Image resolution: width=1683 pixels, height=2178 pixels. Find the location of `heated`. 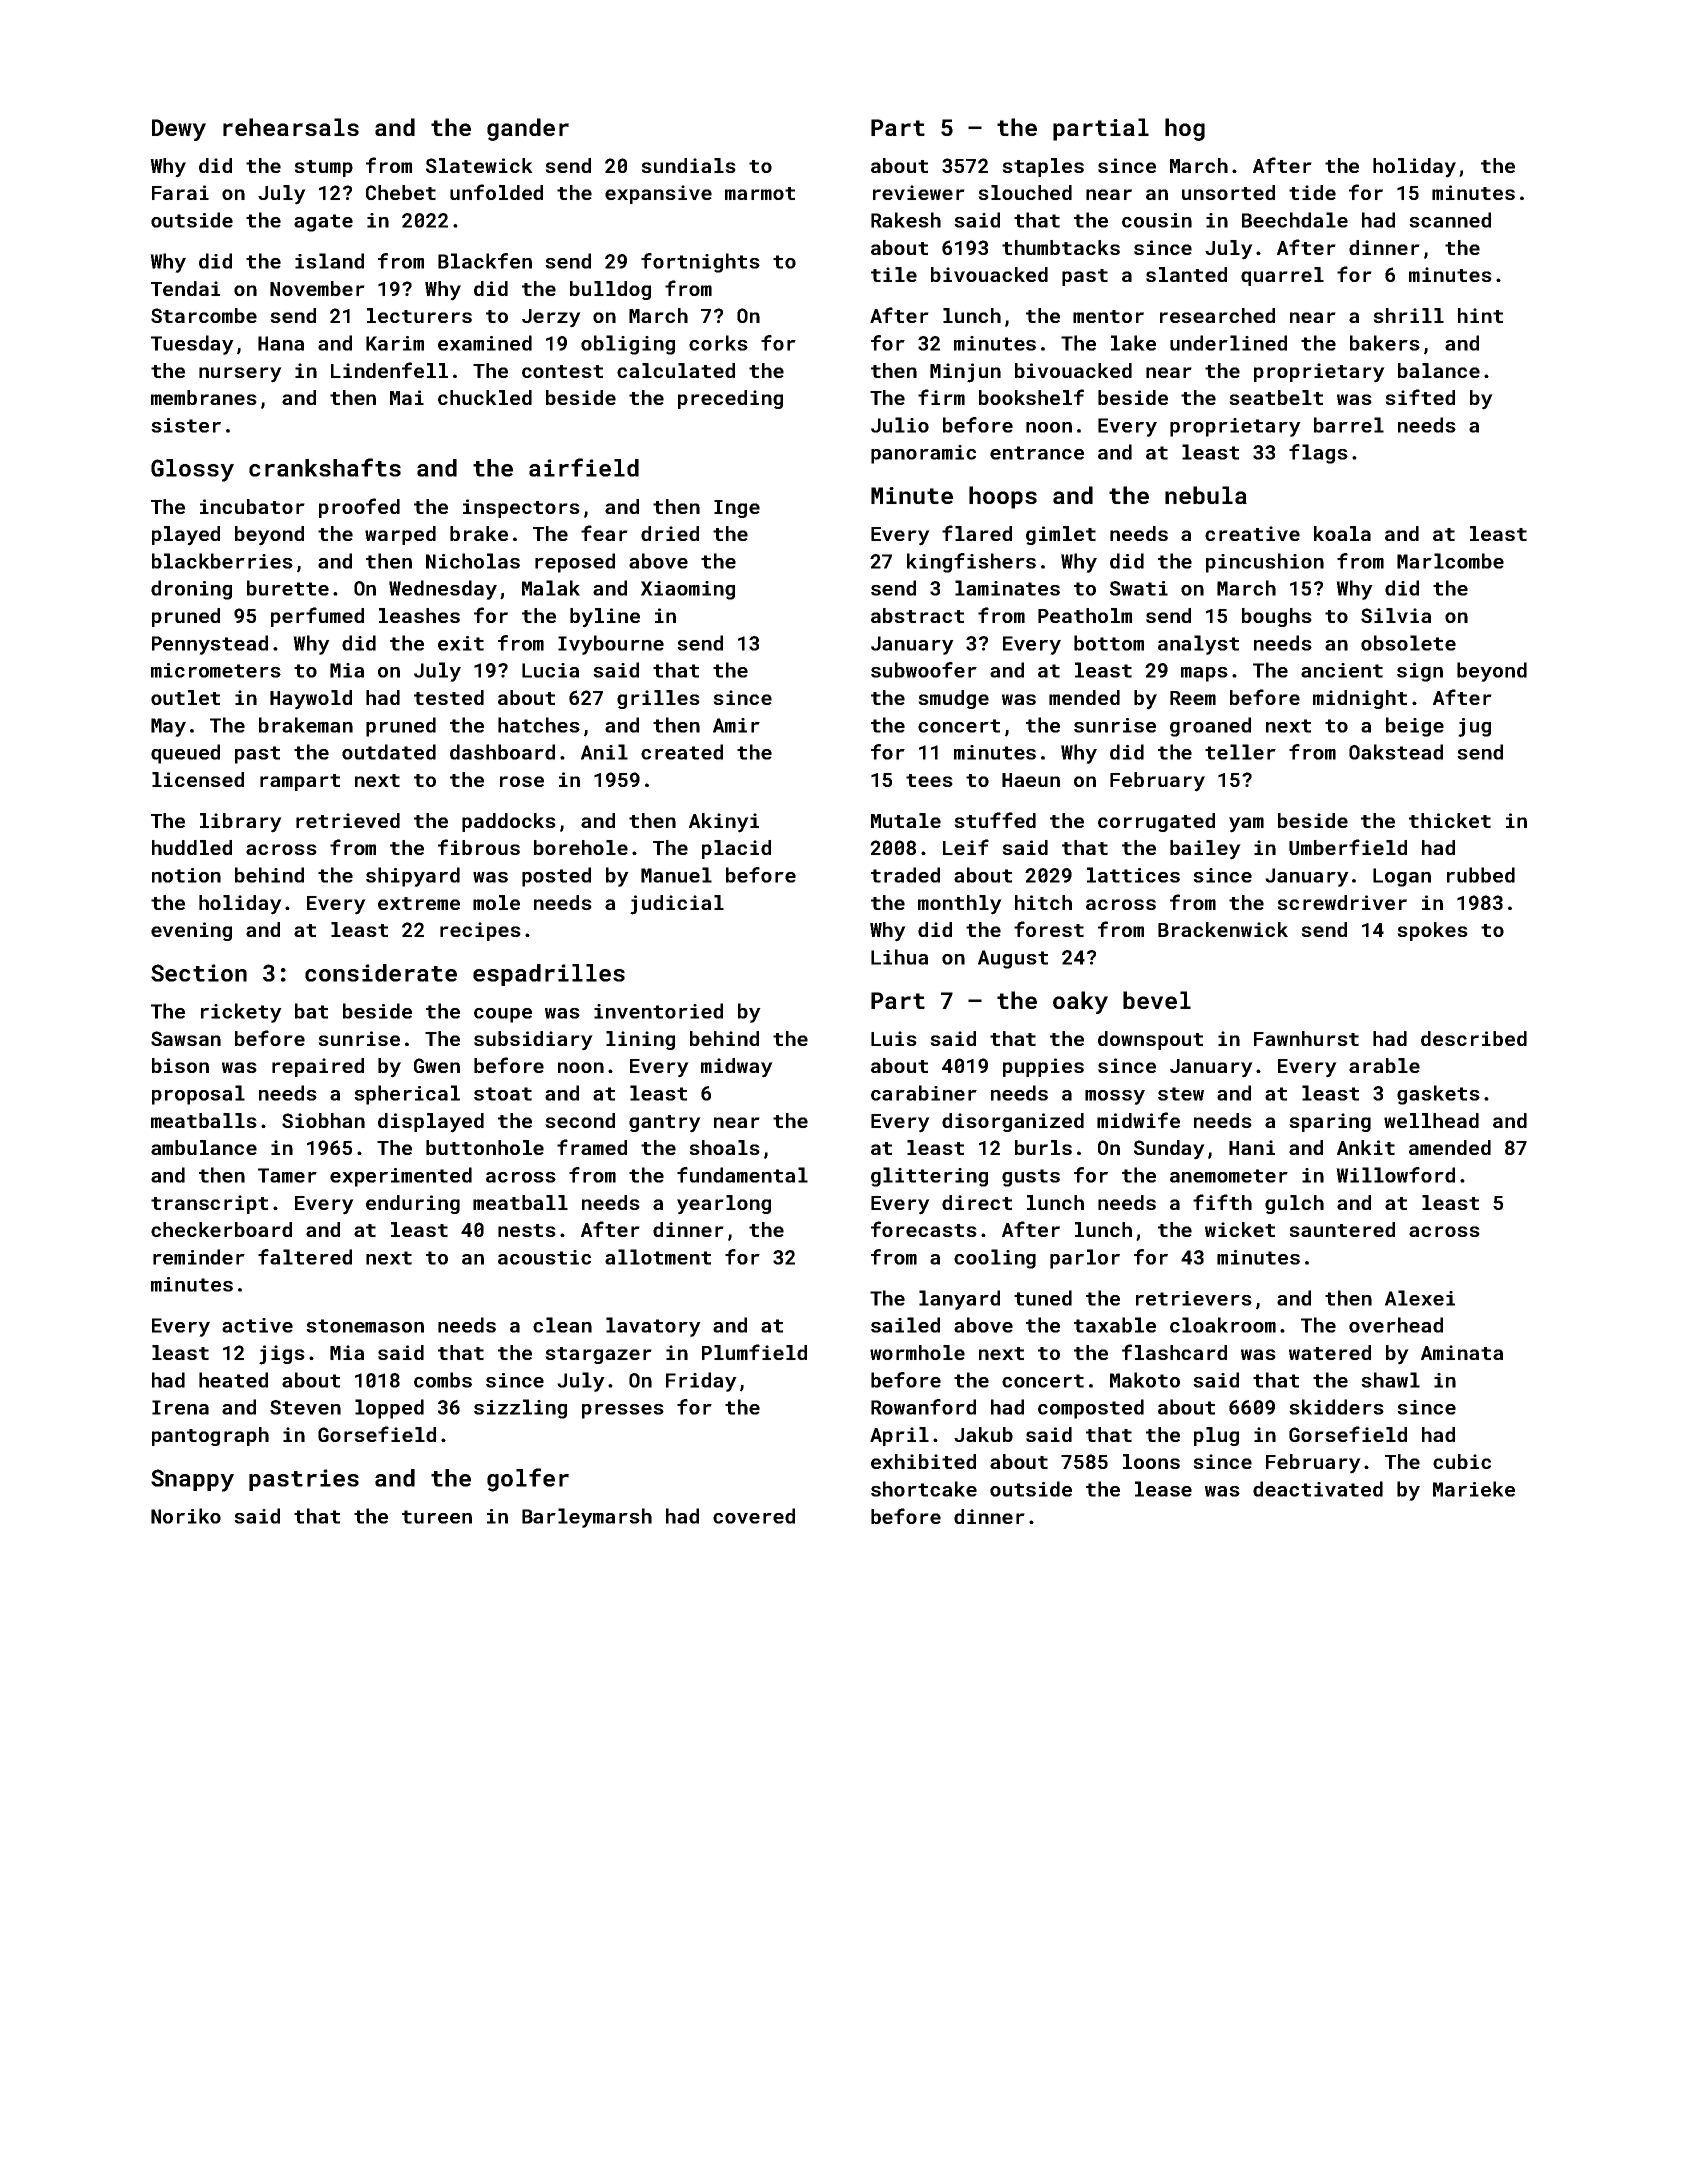

heated is located at coordinates (233, 1380).
